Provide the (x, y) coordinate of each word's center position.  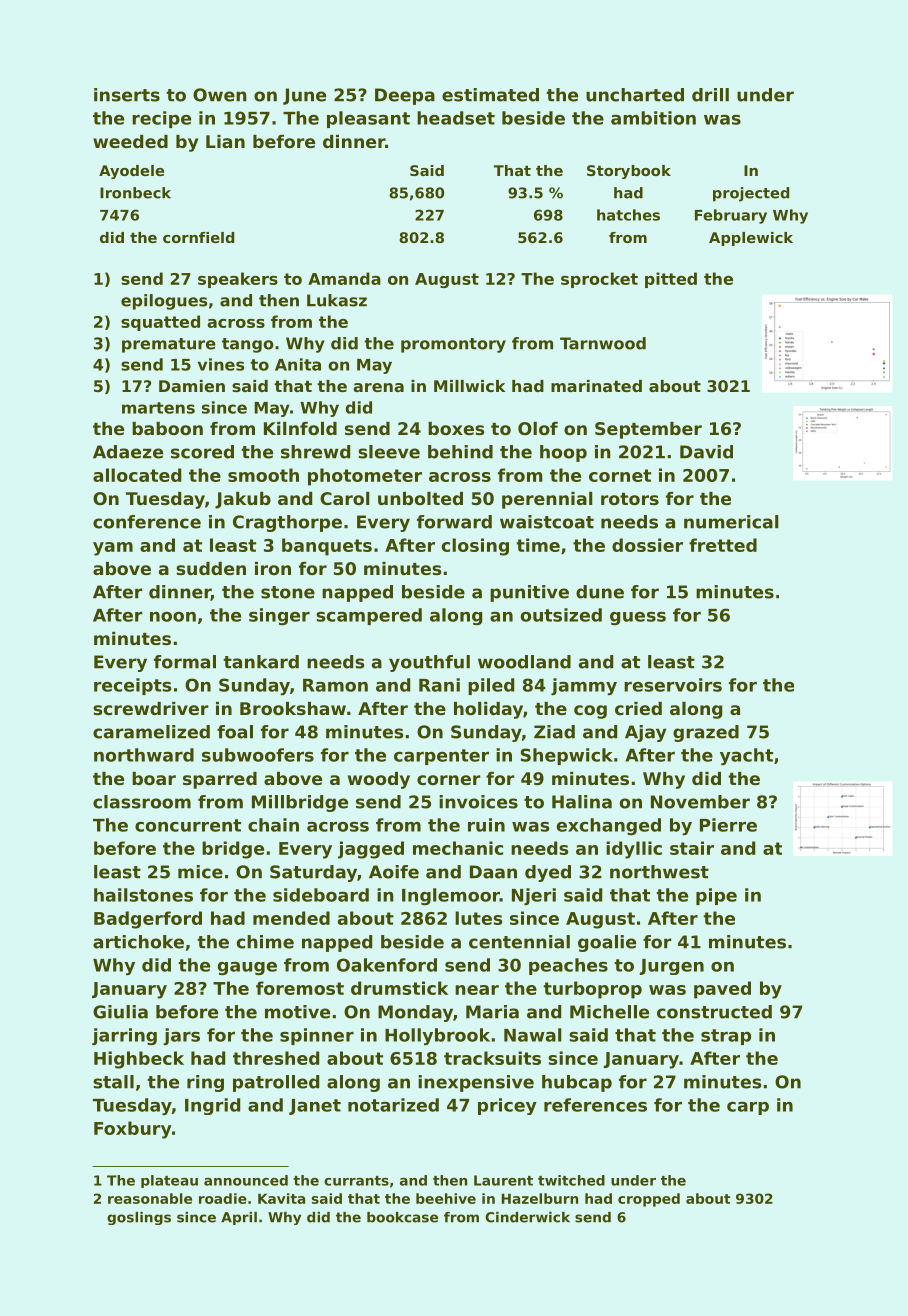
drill (710, 95)
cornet (620, 475)
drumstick (399, 988)
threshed (276, 1058)
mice (200, 872)
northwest (659, 872)
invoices (478, 802)
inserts (127, 95)
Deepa (405, 96)
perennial (547, 500)
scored (202, 452)
